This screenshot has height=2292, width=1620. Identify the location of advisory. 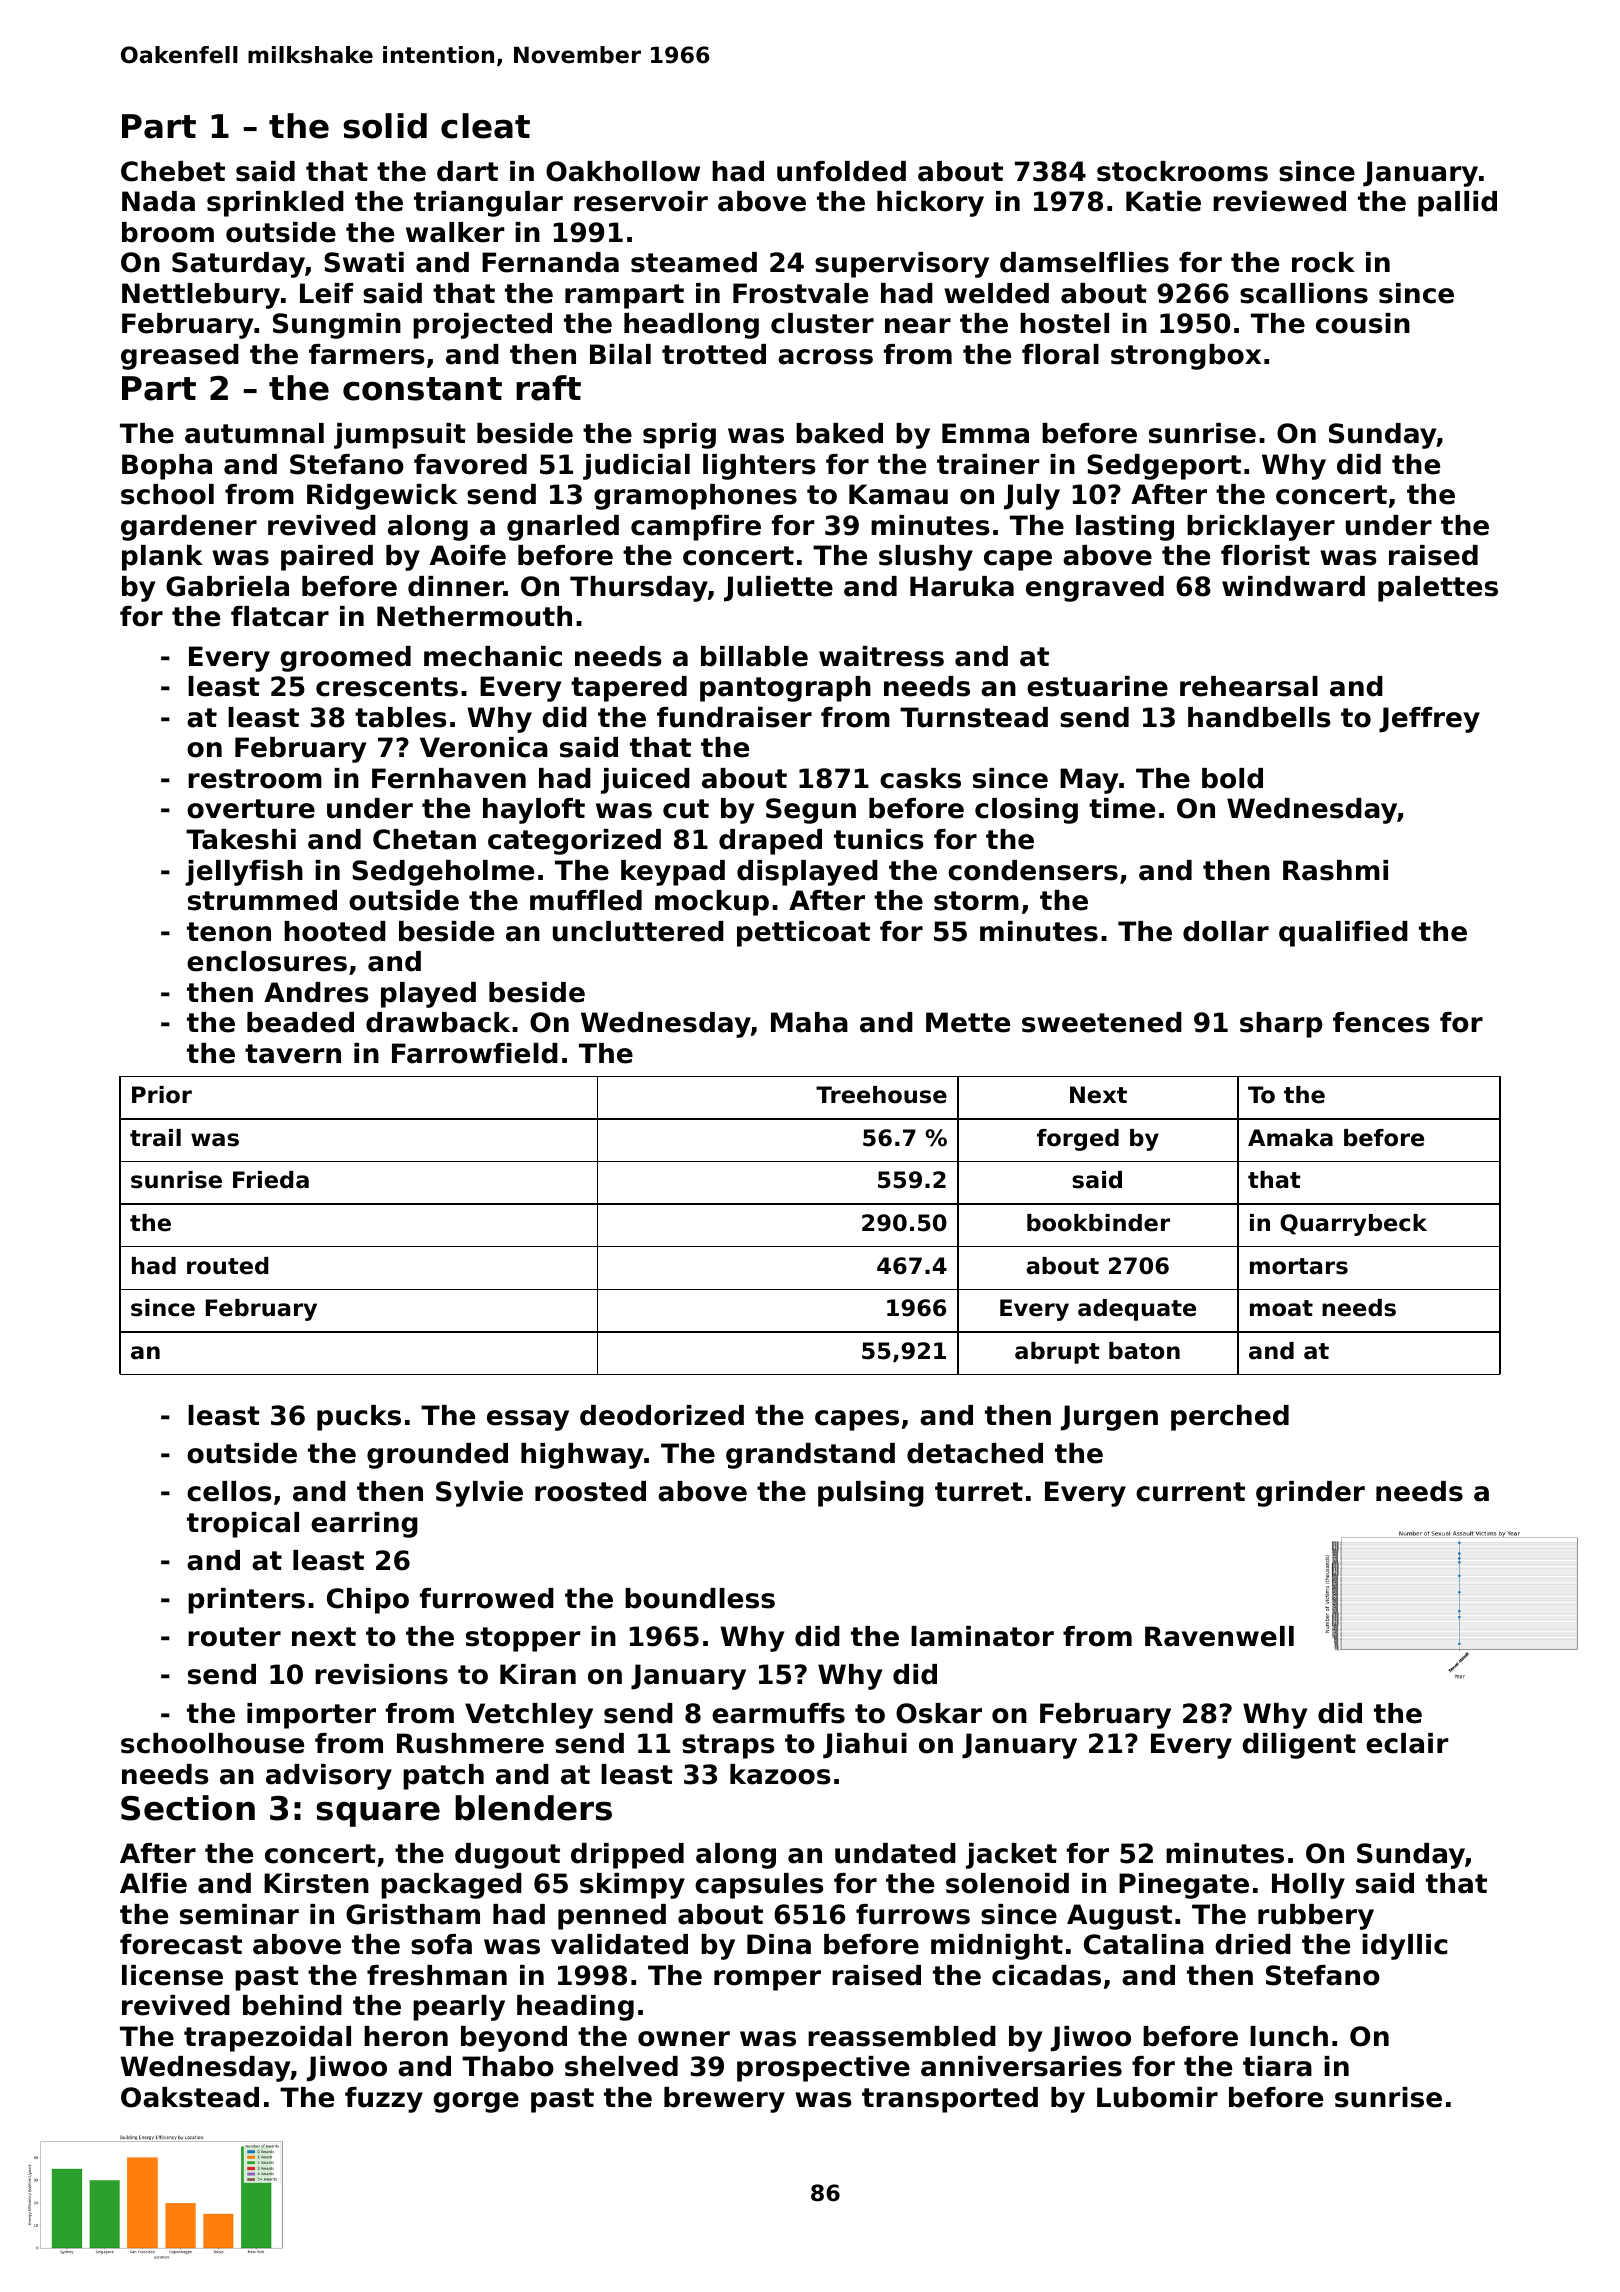
(329, 1777).
